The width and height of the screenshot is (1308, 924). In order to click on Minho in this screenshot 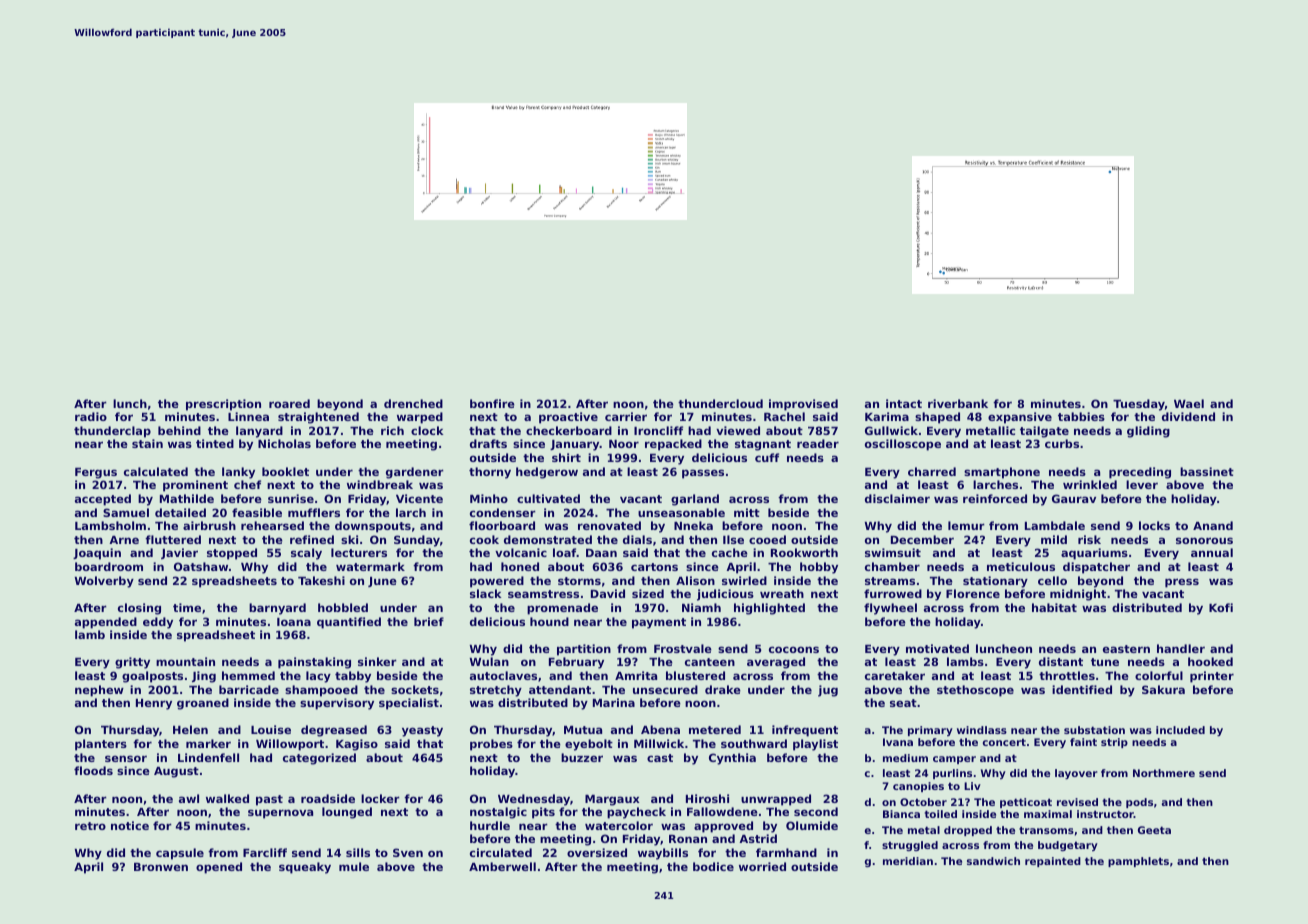, I will do `click(489, 498)`.
